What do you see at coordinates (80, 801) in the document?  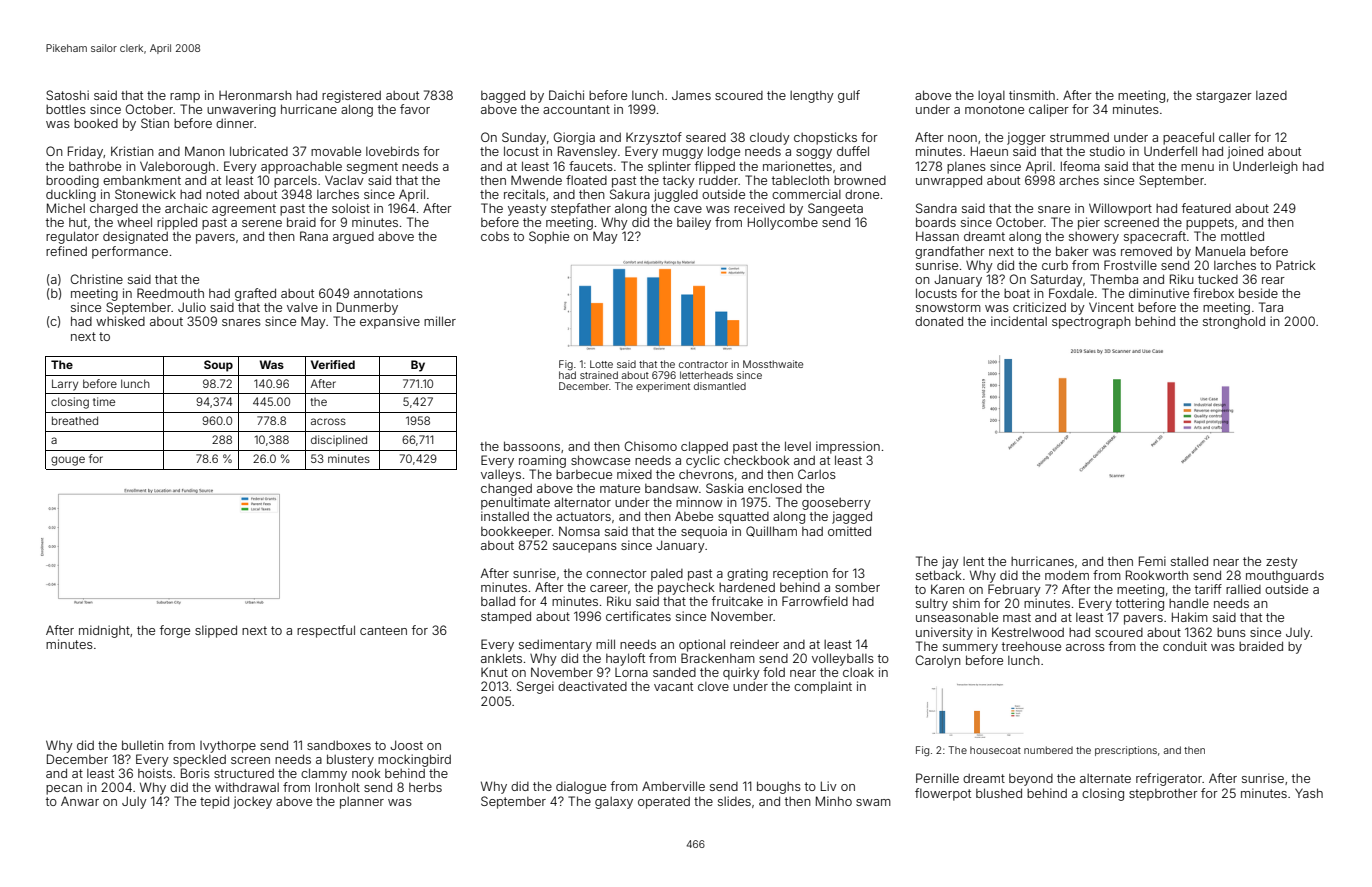 I see `Anwar` at bounding box center [80, 801].
